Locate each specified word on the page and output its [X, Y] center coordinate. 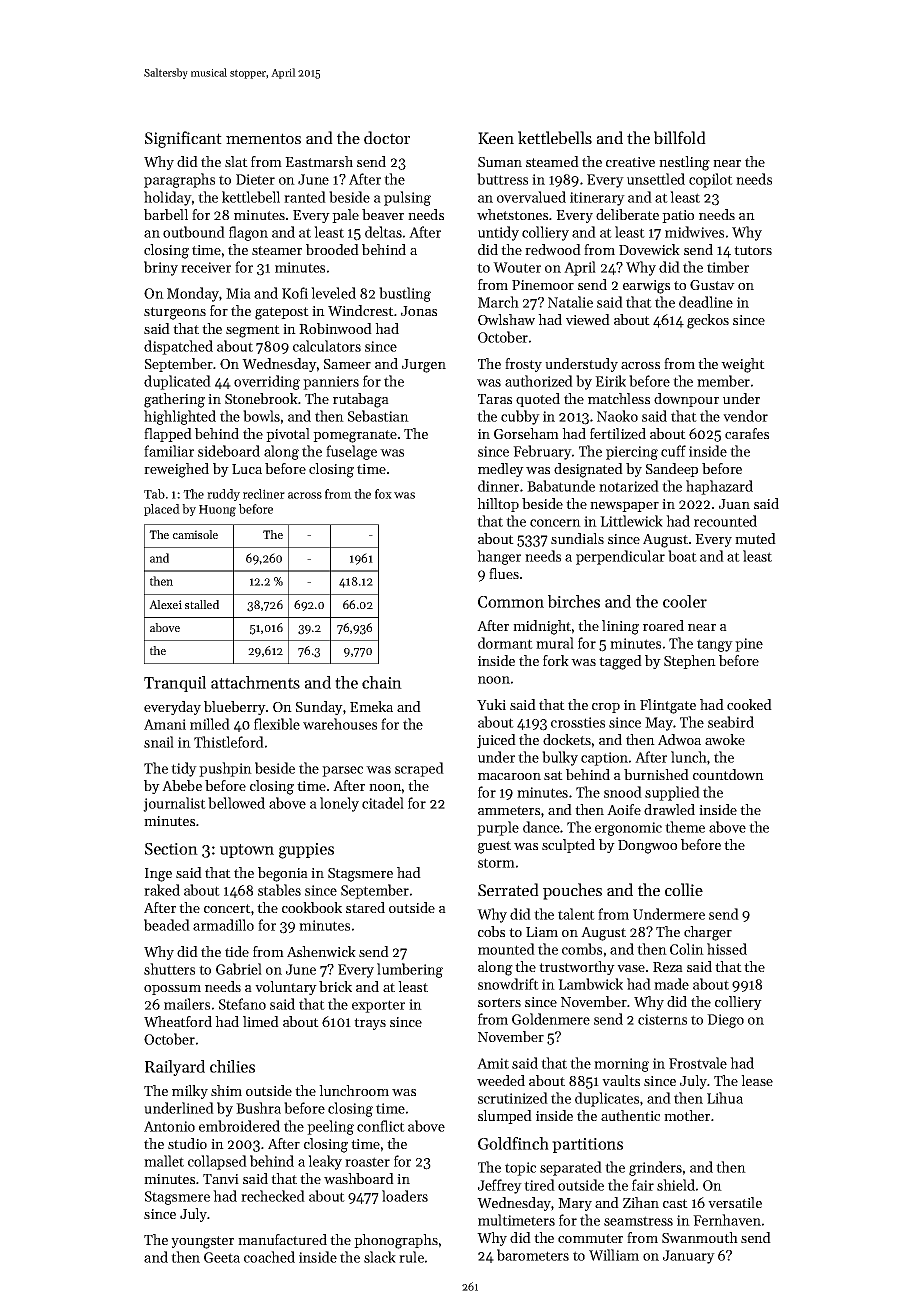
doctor [387, 137]
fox [383, 494]
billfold [680, 137]
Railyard [175, 1068]
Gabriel [239, 969]
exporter [378, 1006]
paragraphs [179, 180]
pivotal [288, 435]
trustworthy [577, 968]
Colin [687, 949]
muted [755, 538]
